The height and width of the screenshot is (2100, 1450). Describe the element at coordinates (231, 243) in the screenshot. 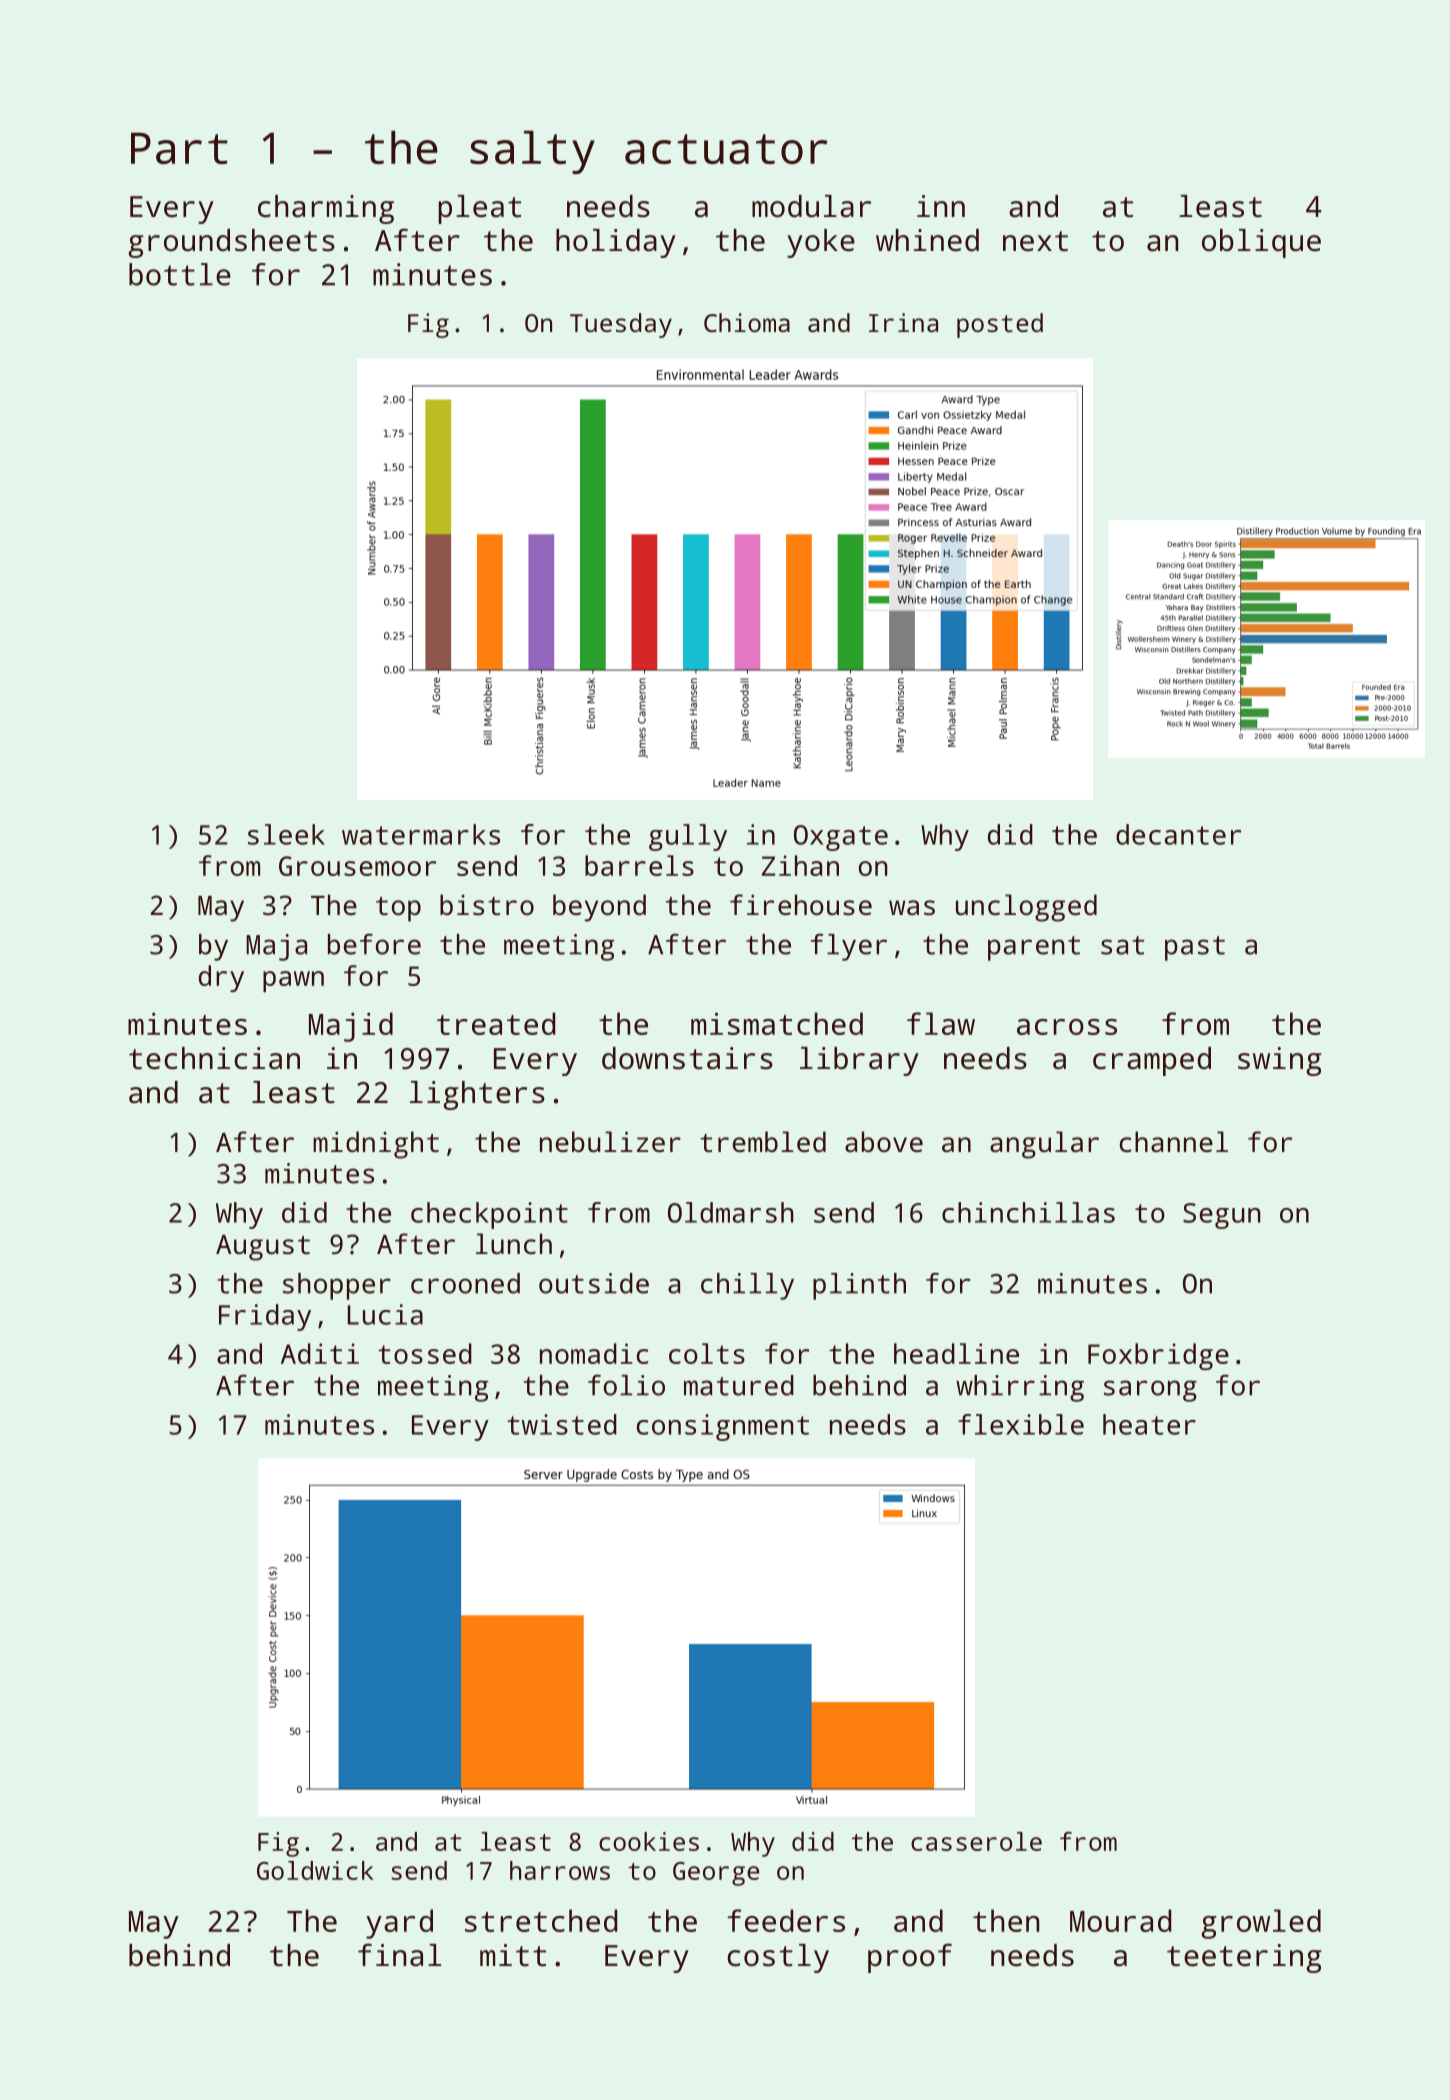

I see `groundsheets` at that location.
